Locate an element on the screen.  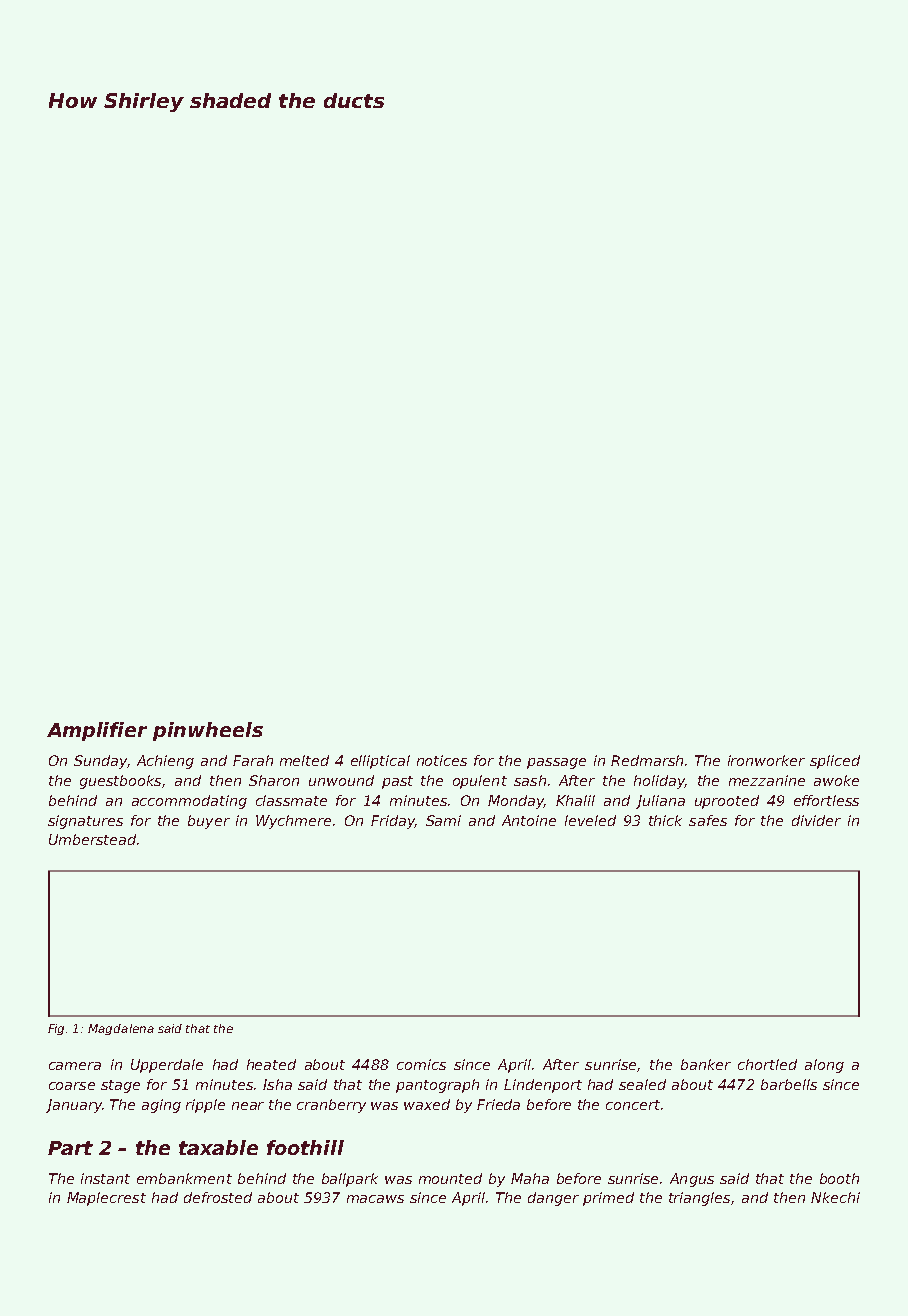
waxed is located at coordinates (427, 1104).
